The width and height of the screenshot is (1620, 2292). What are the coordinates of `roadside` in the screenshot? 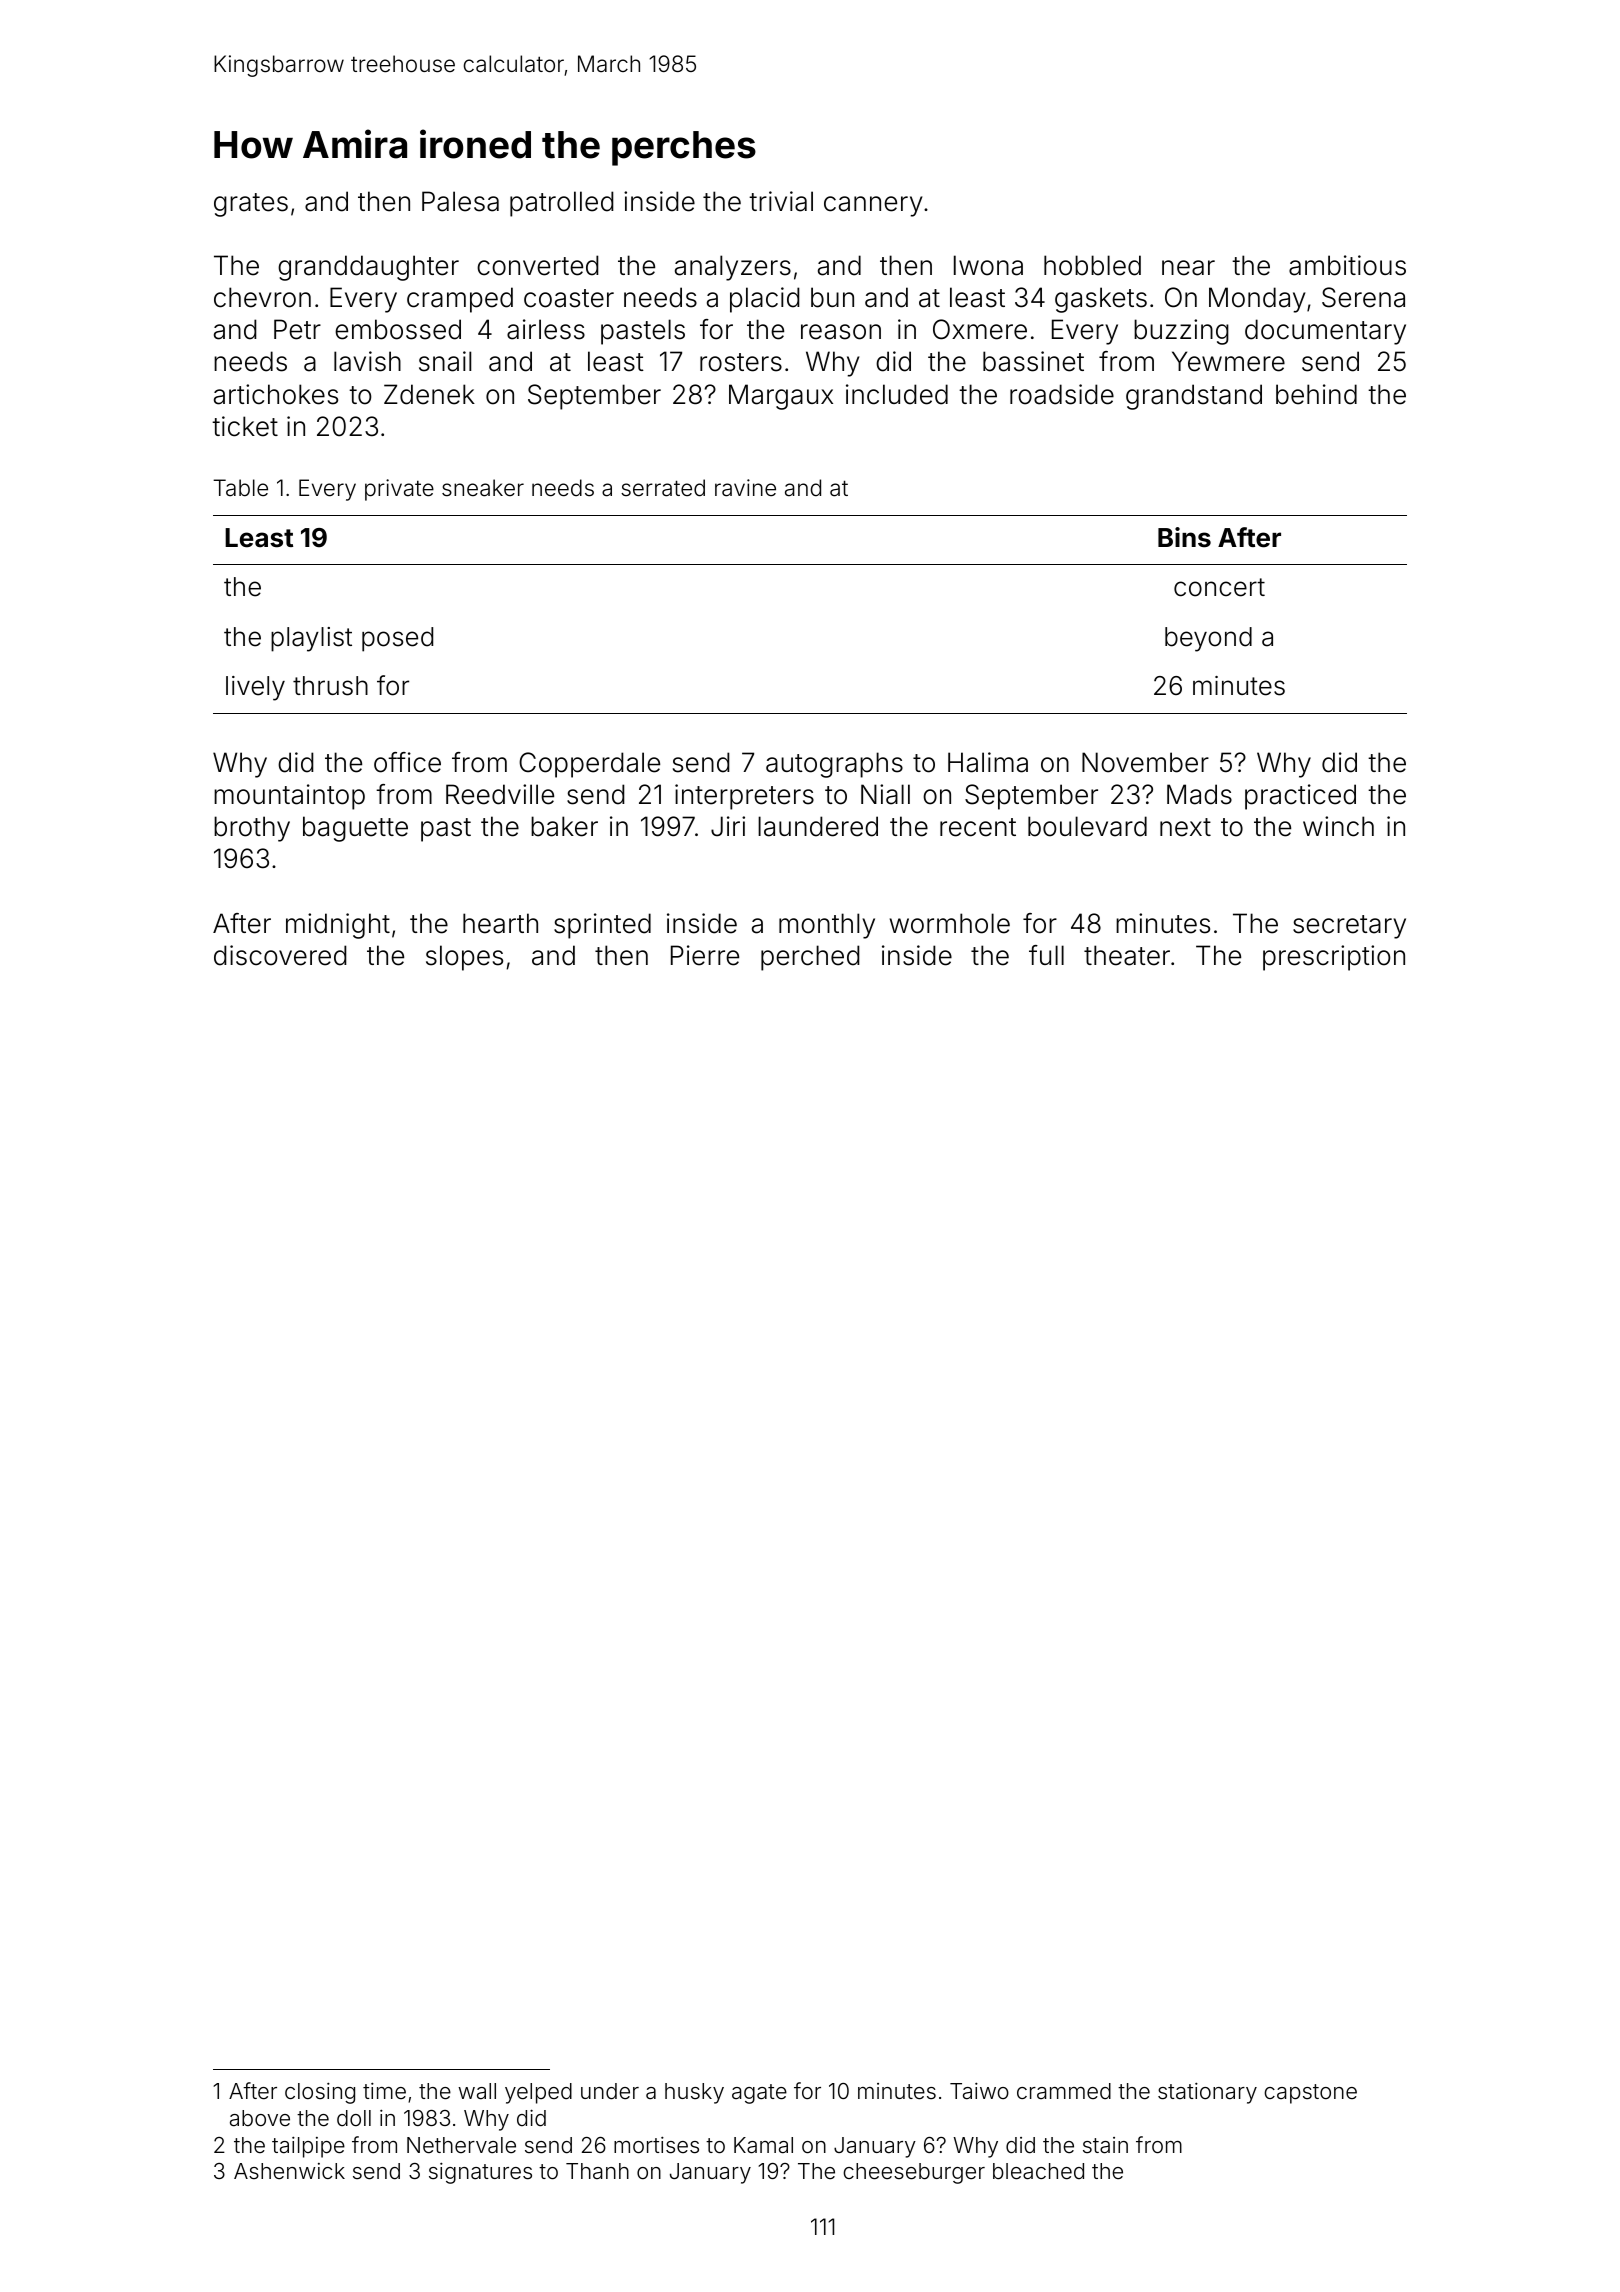 It's located at (1062, 394).
